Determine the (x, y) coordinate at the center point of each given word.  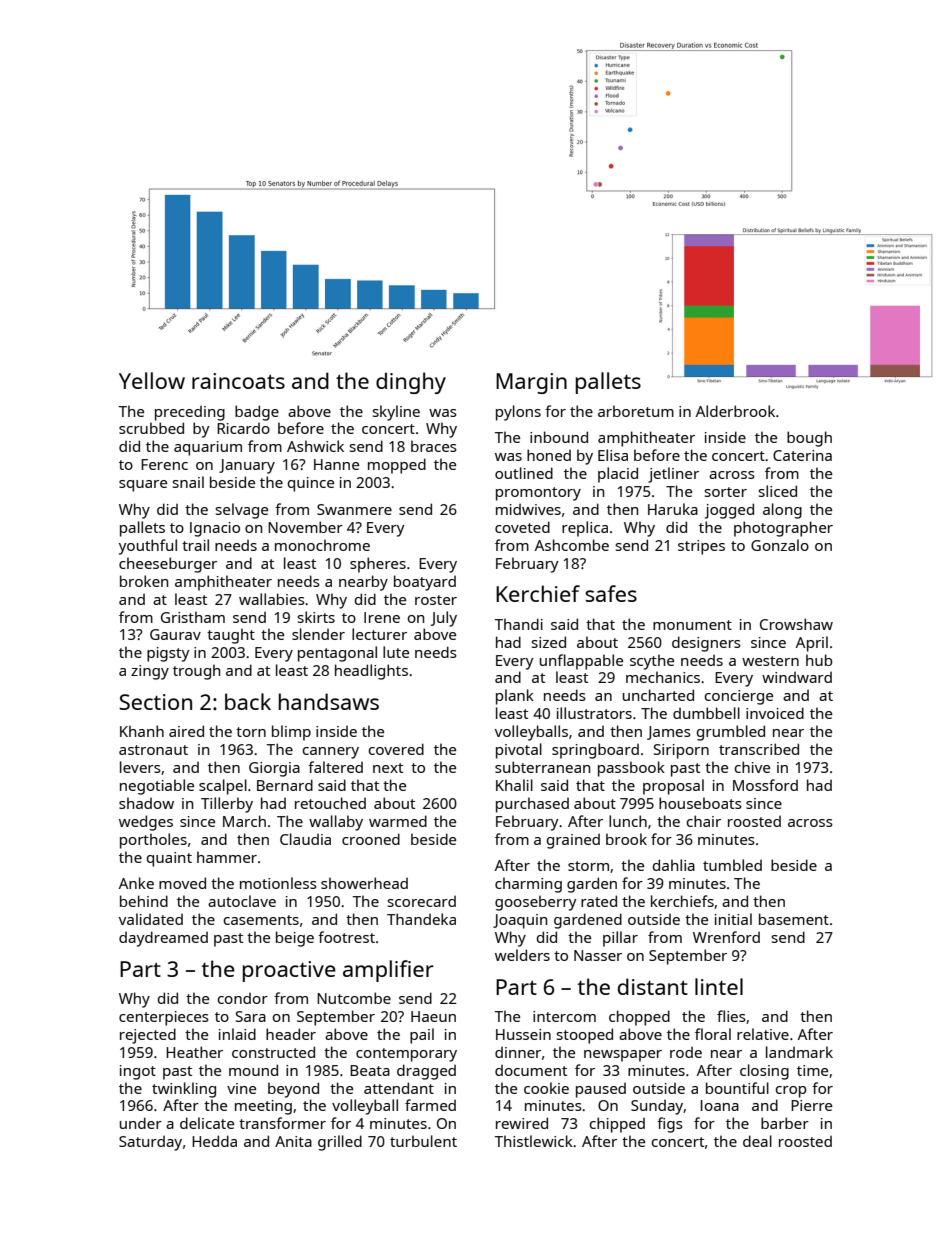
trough (196, 672)
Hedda (214, 1141)
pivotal (519, 751)
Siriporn (681, 751)
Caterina (802, 455)
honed (549, 455)
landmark (799, 1052)
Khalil (514, 785)
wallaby (336, 823)
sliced (778, 491)
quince (311, 484)
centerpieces (164, 1018)
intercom (564, 1016)
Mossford (765, 785)
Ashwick (315, 446)
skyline (396, 413)
